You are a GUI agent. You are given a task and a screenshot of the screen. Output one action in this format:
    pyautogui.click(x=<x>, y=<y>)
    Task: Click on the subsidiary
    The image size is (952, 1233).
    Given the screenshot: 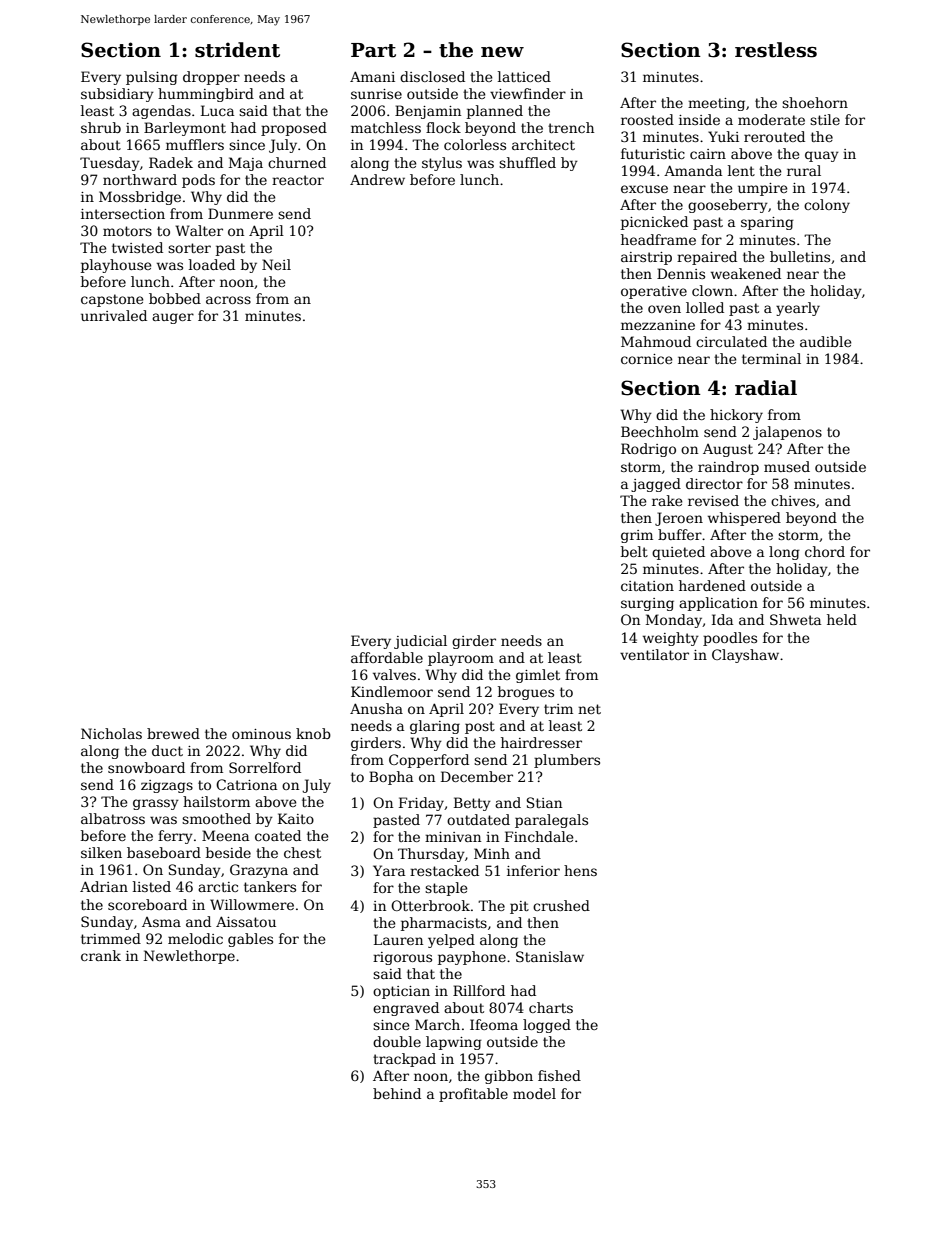 What is the action you would take?
    pyautogui.click(x=117, y=95)
